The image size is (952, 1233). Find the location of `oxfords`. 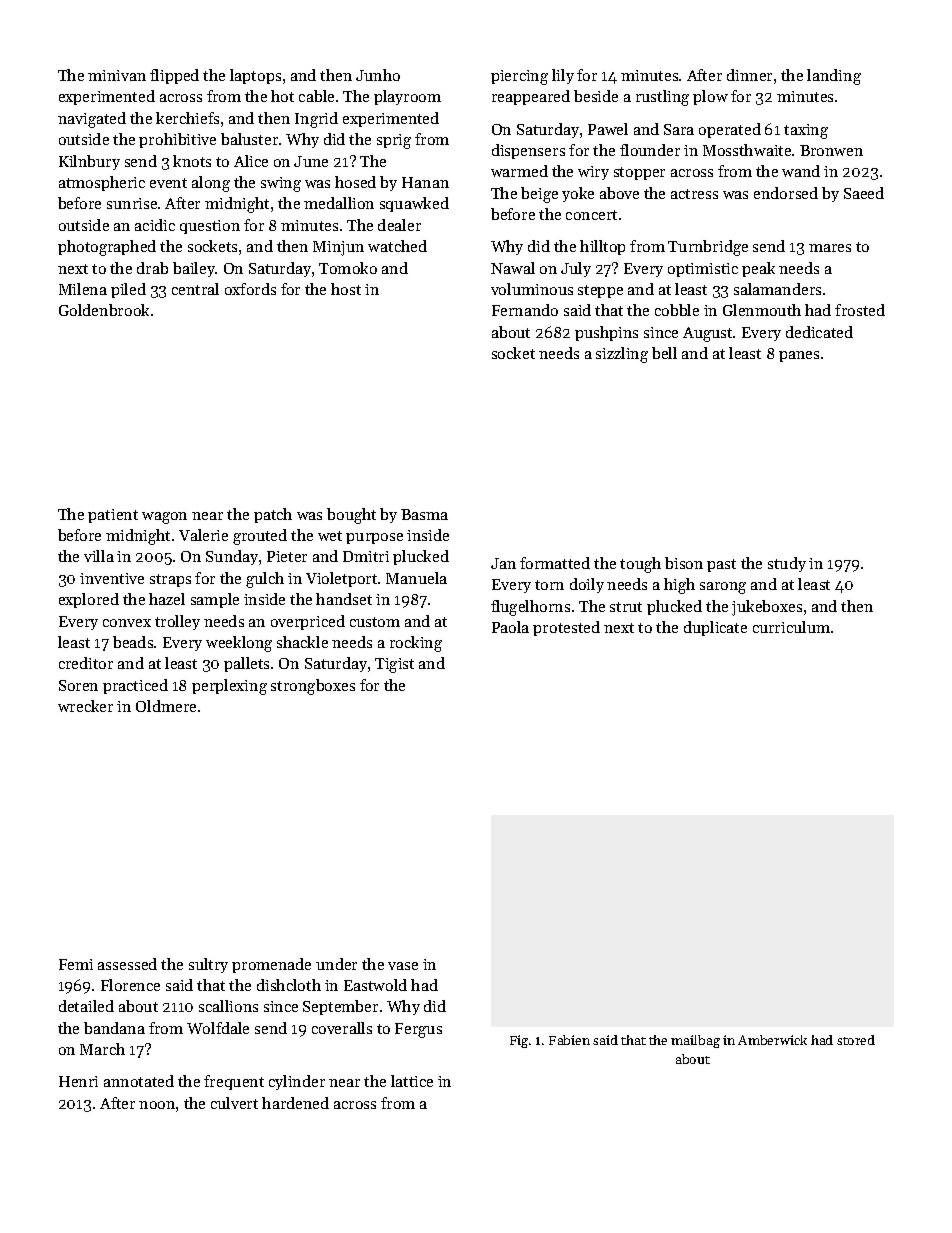

oxfords is located at coordinates (250, 289).
